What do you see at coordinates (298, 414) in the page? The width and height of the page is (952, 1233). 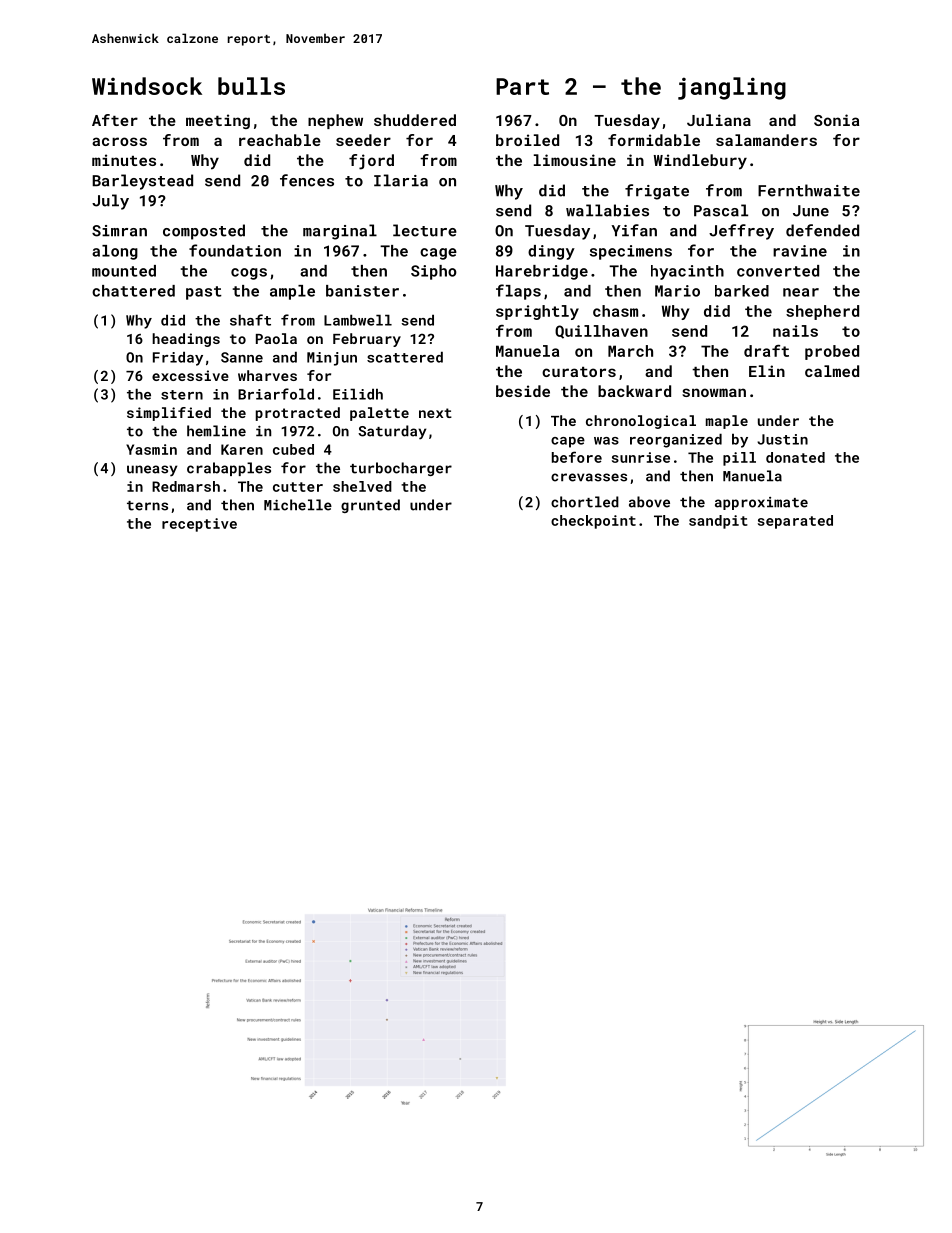 I see `protracted` at bounding box center [298, 414].
